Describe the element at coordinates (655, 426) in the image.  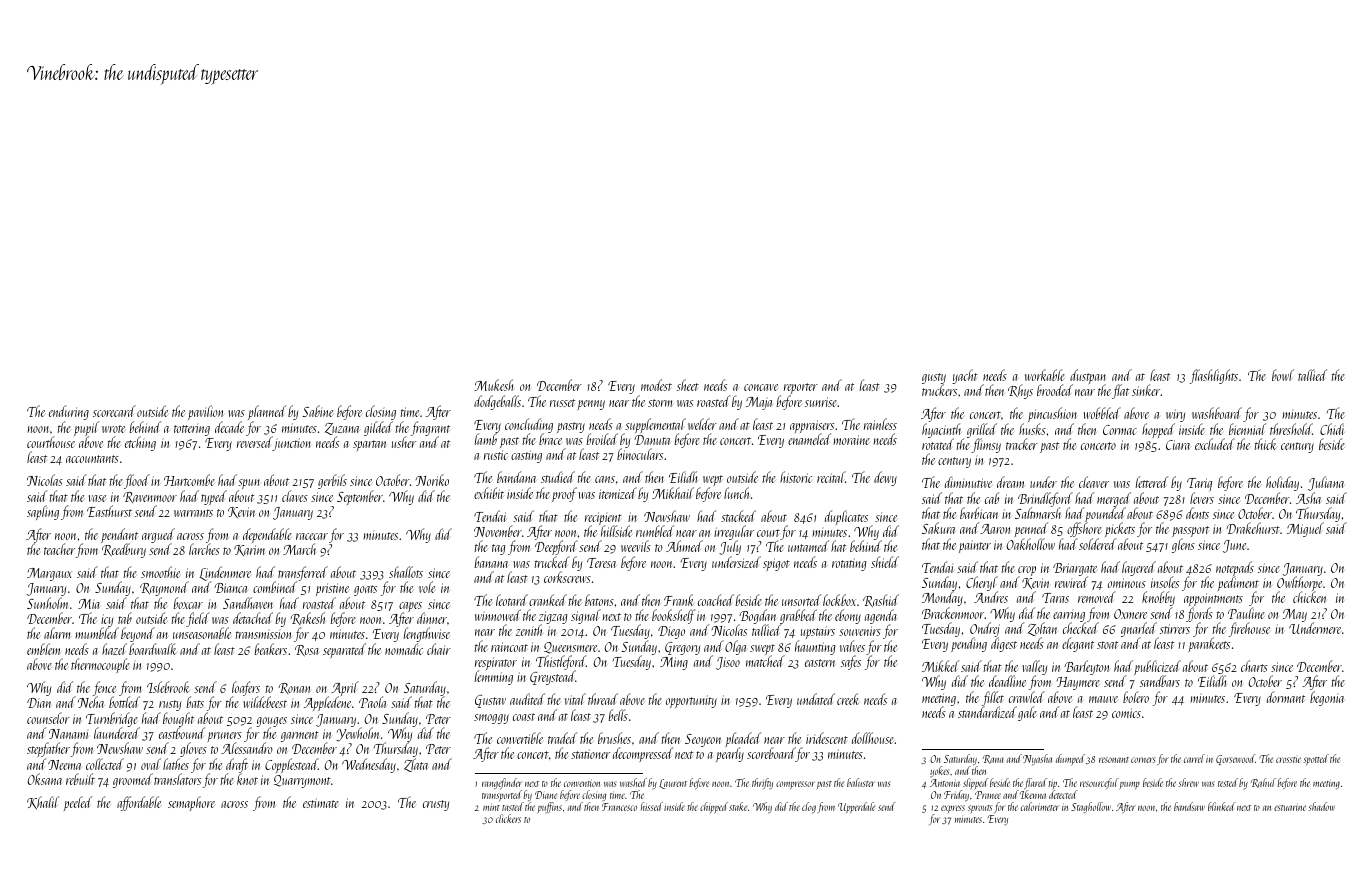
I see `supplemental` at that location.
